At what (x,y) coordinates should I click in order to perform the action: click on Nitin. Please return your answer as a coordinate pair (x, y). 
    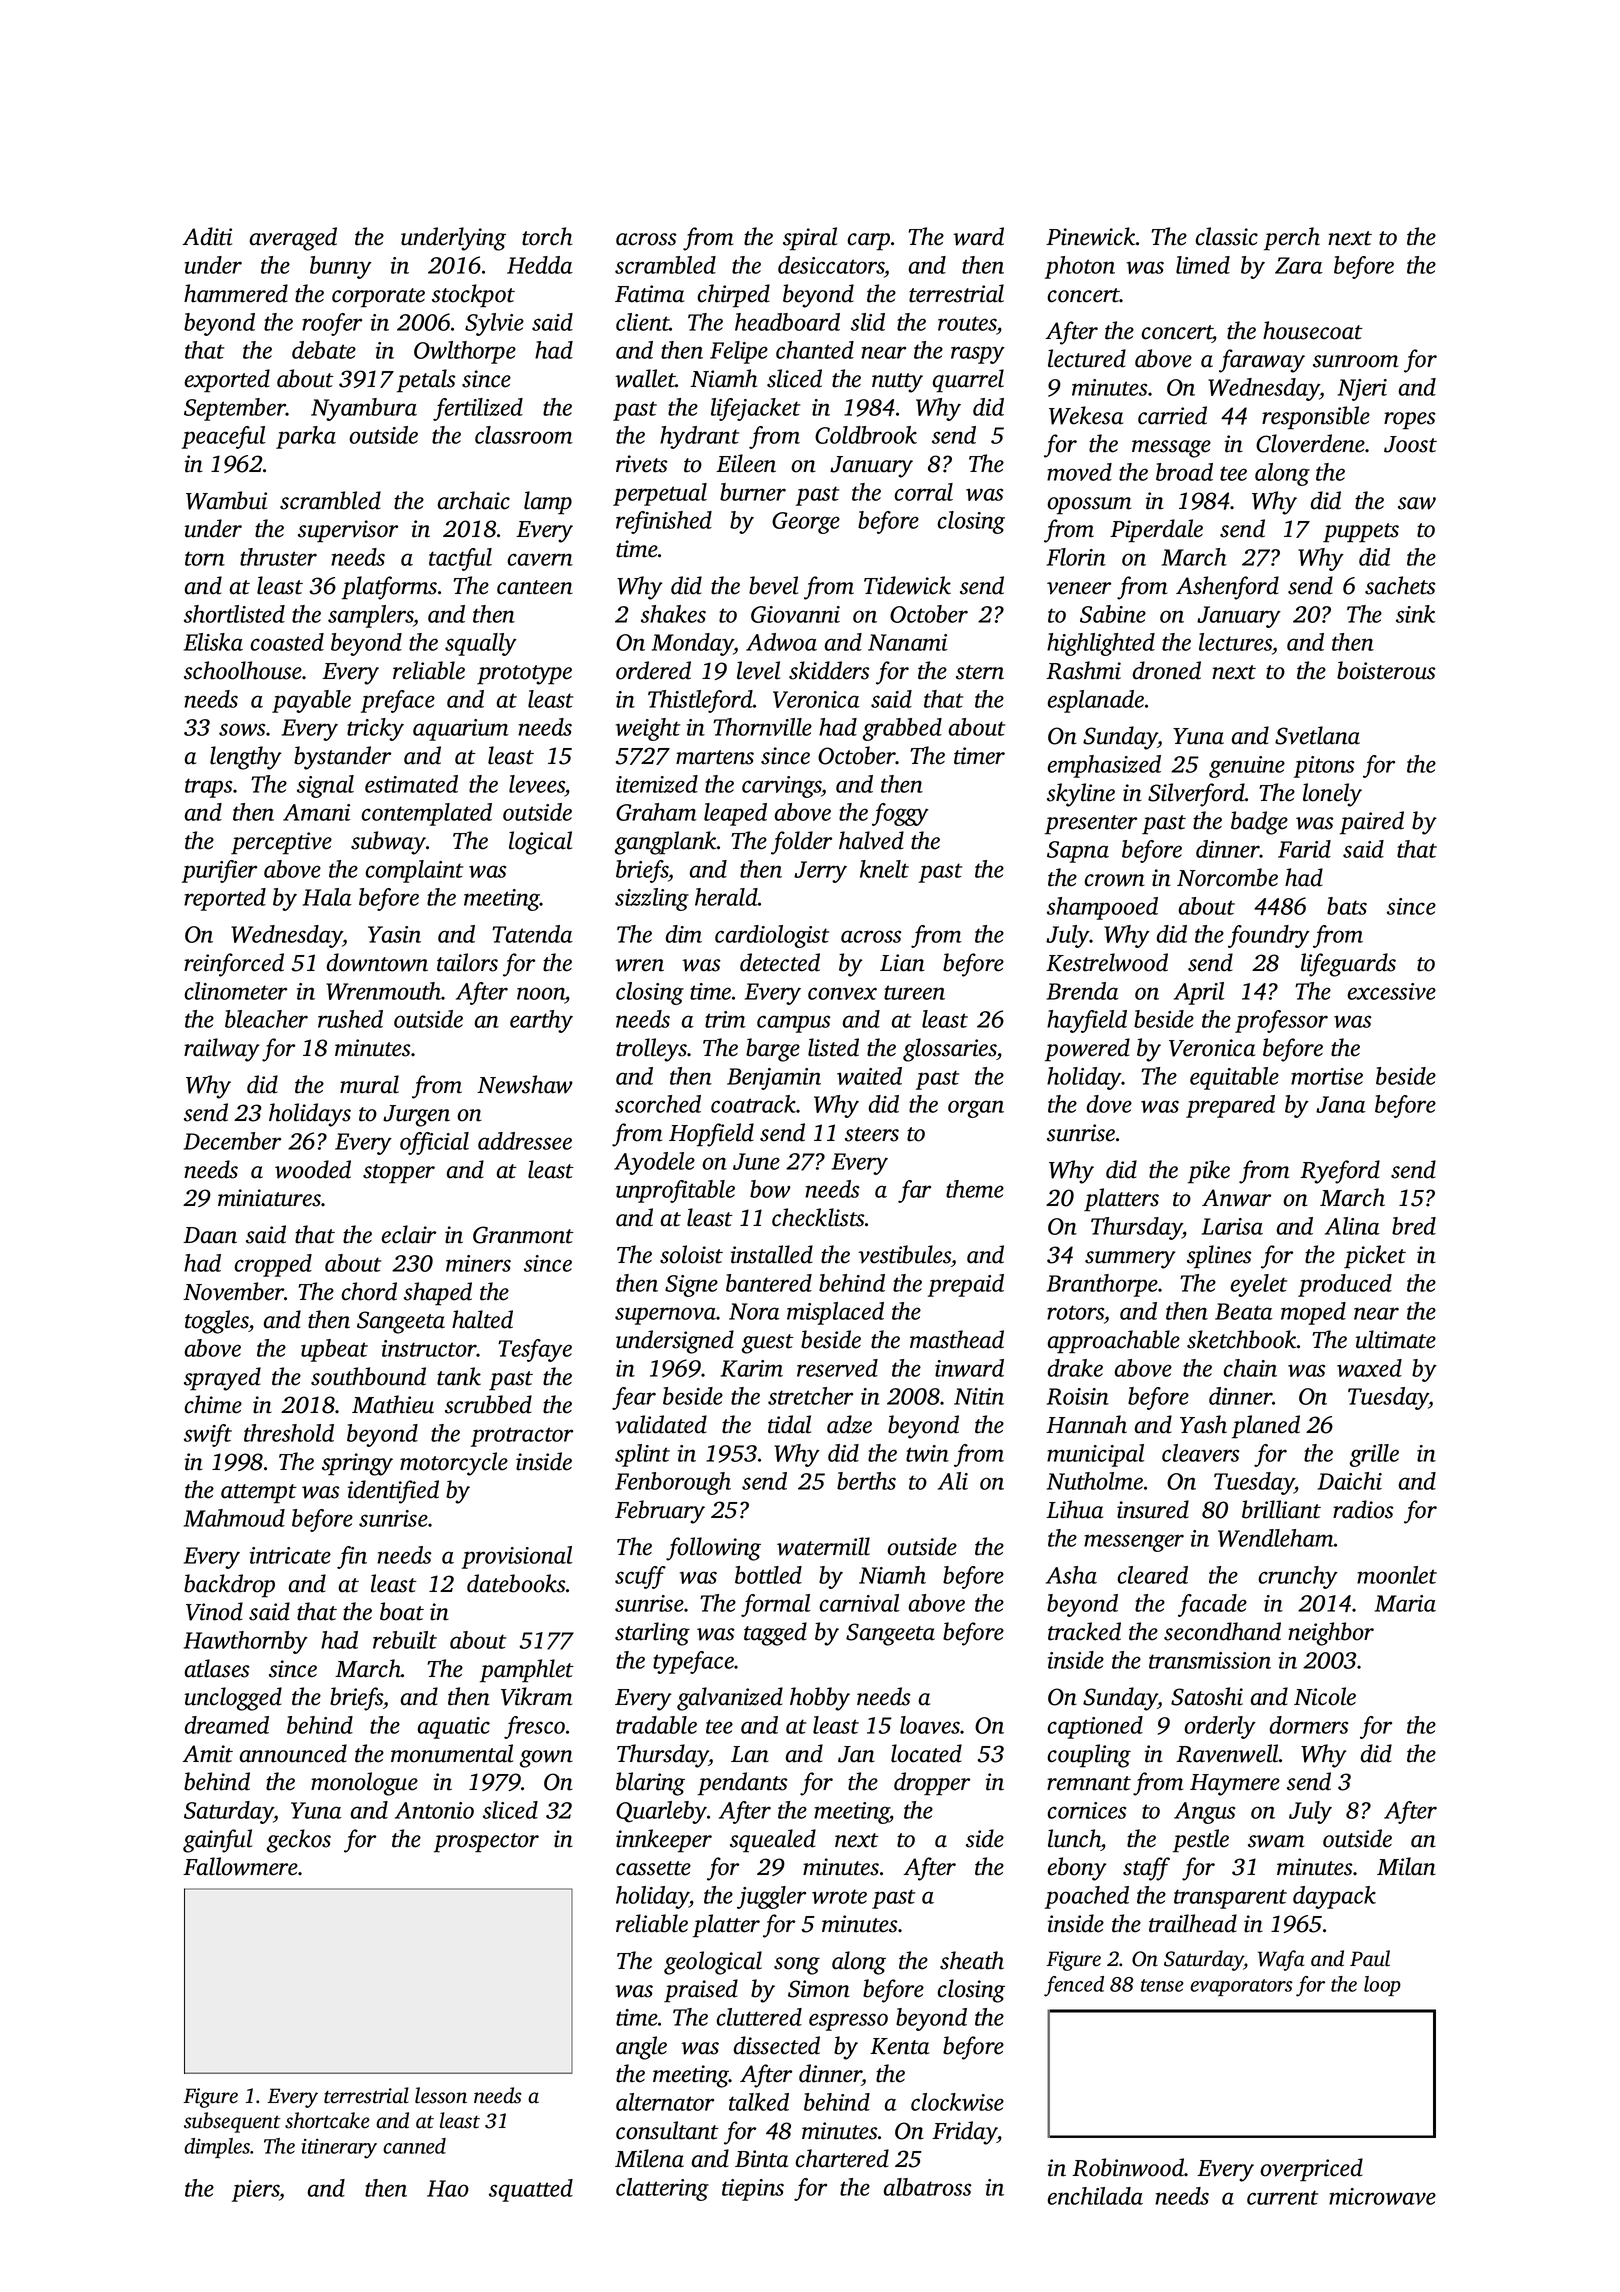
    Looking at the image, I should click on (979, 1396).
